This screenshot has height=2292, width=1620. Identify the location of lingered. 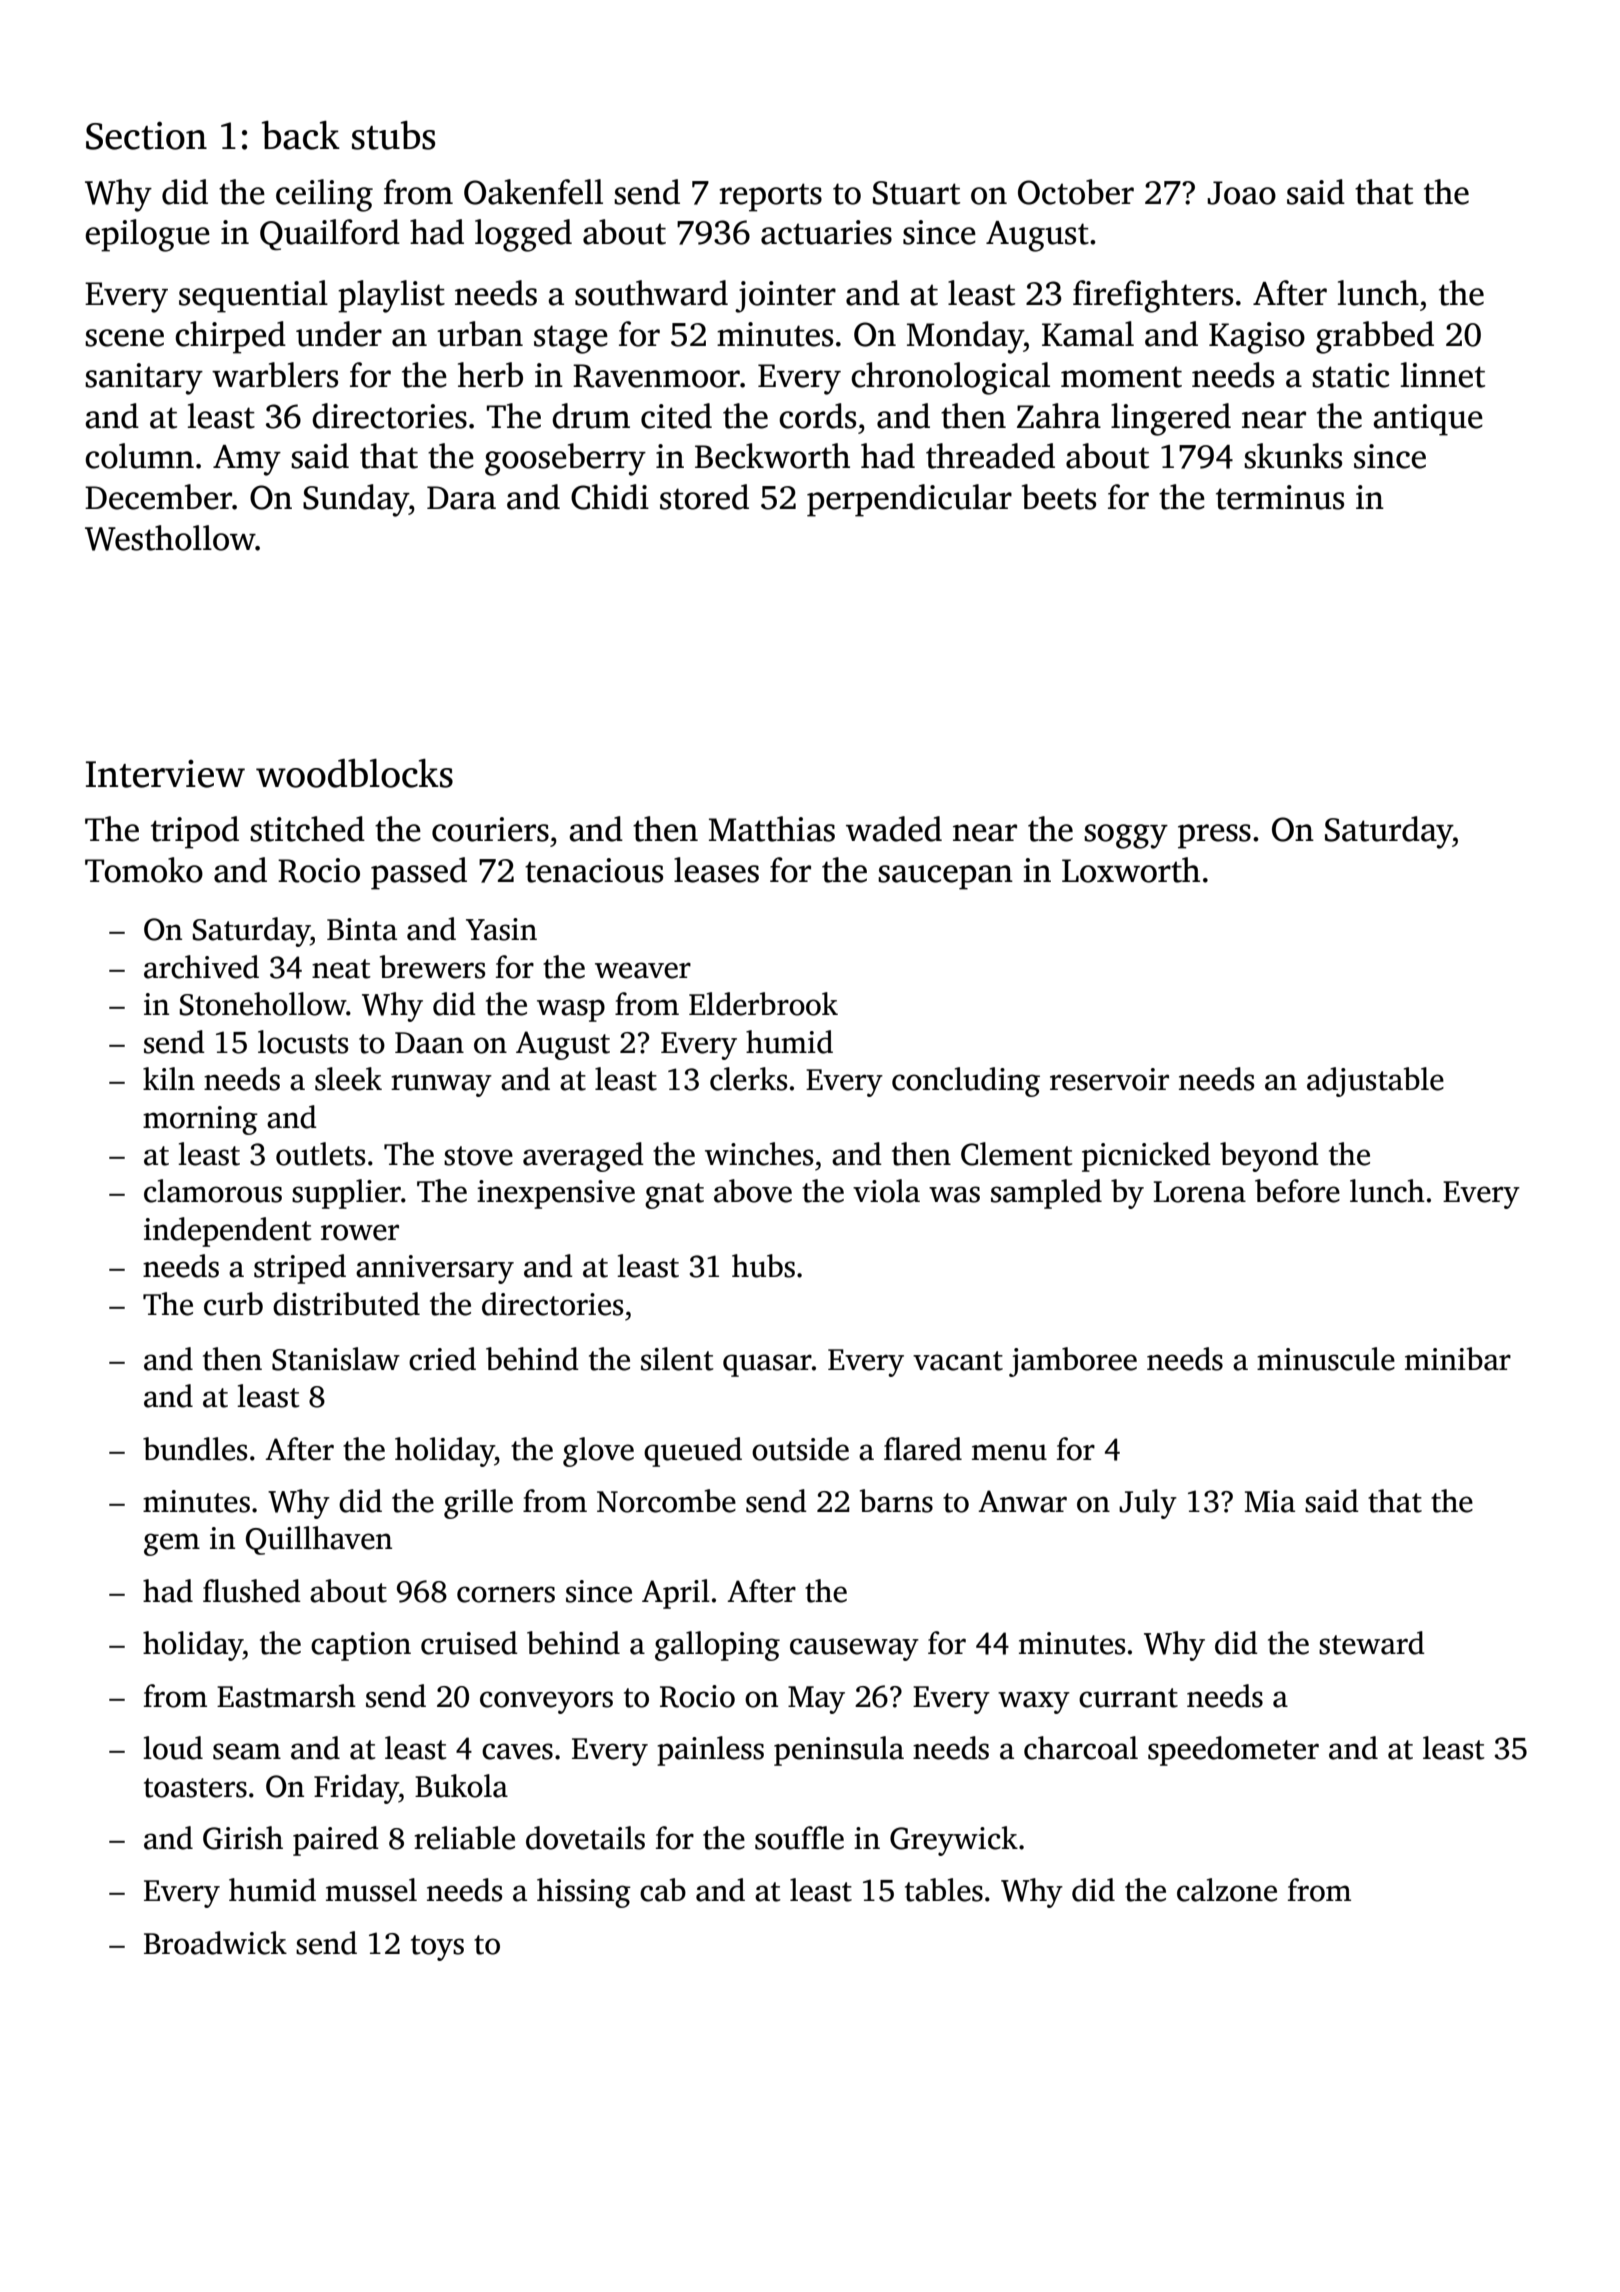
(1171, 419).
